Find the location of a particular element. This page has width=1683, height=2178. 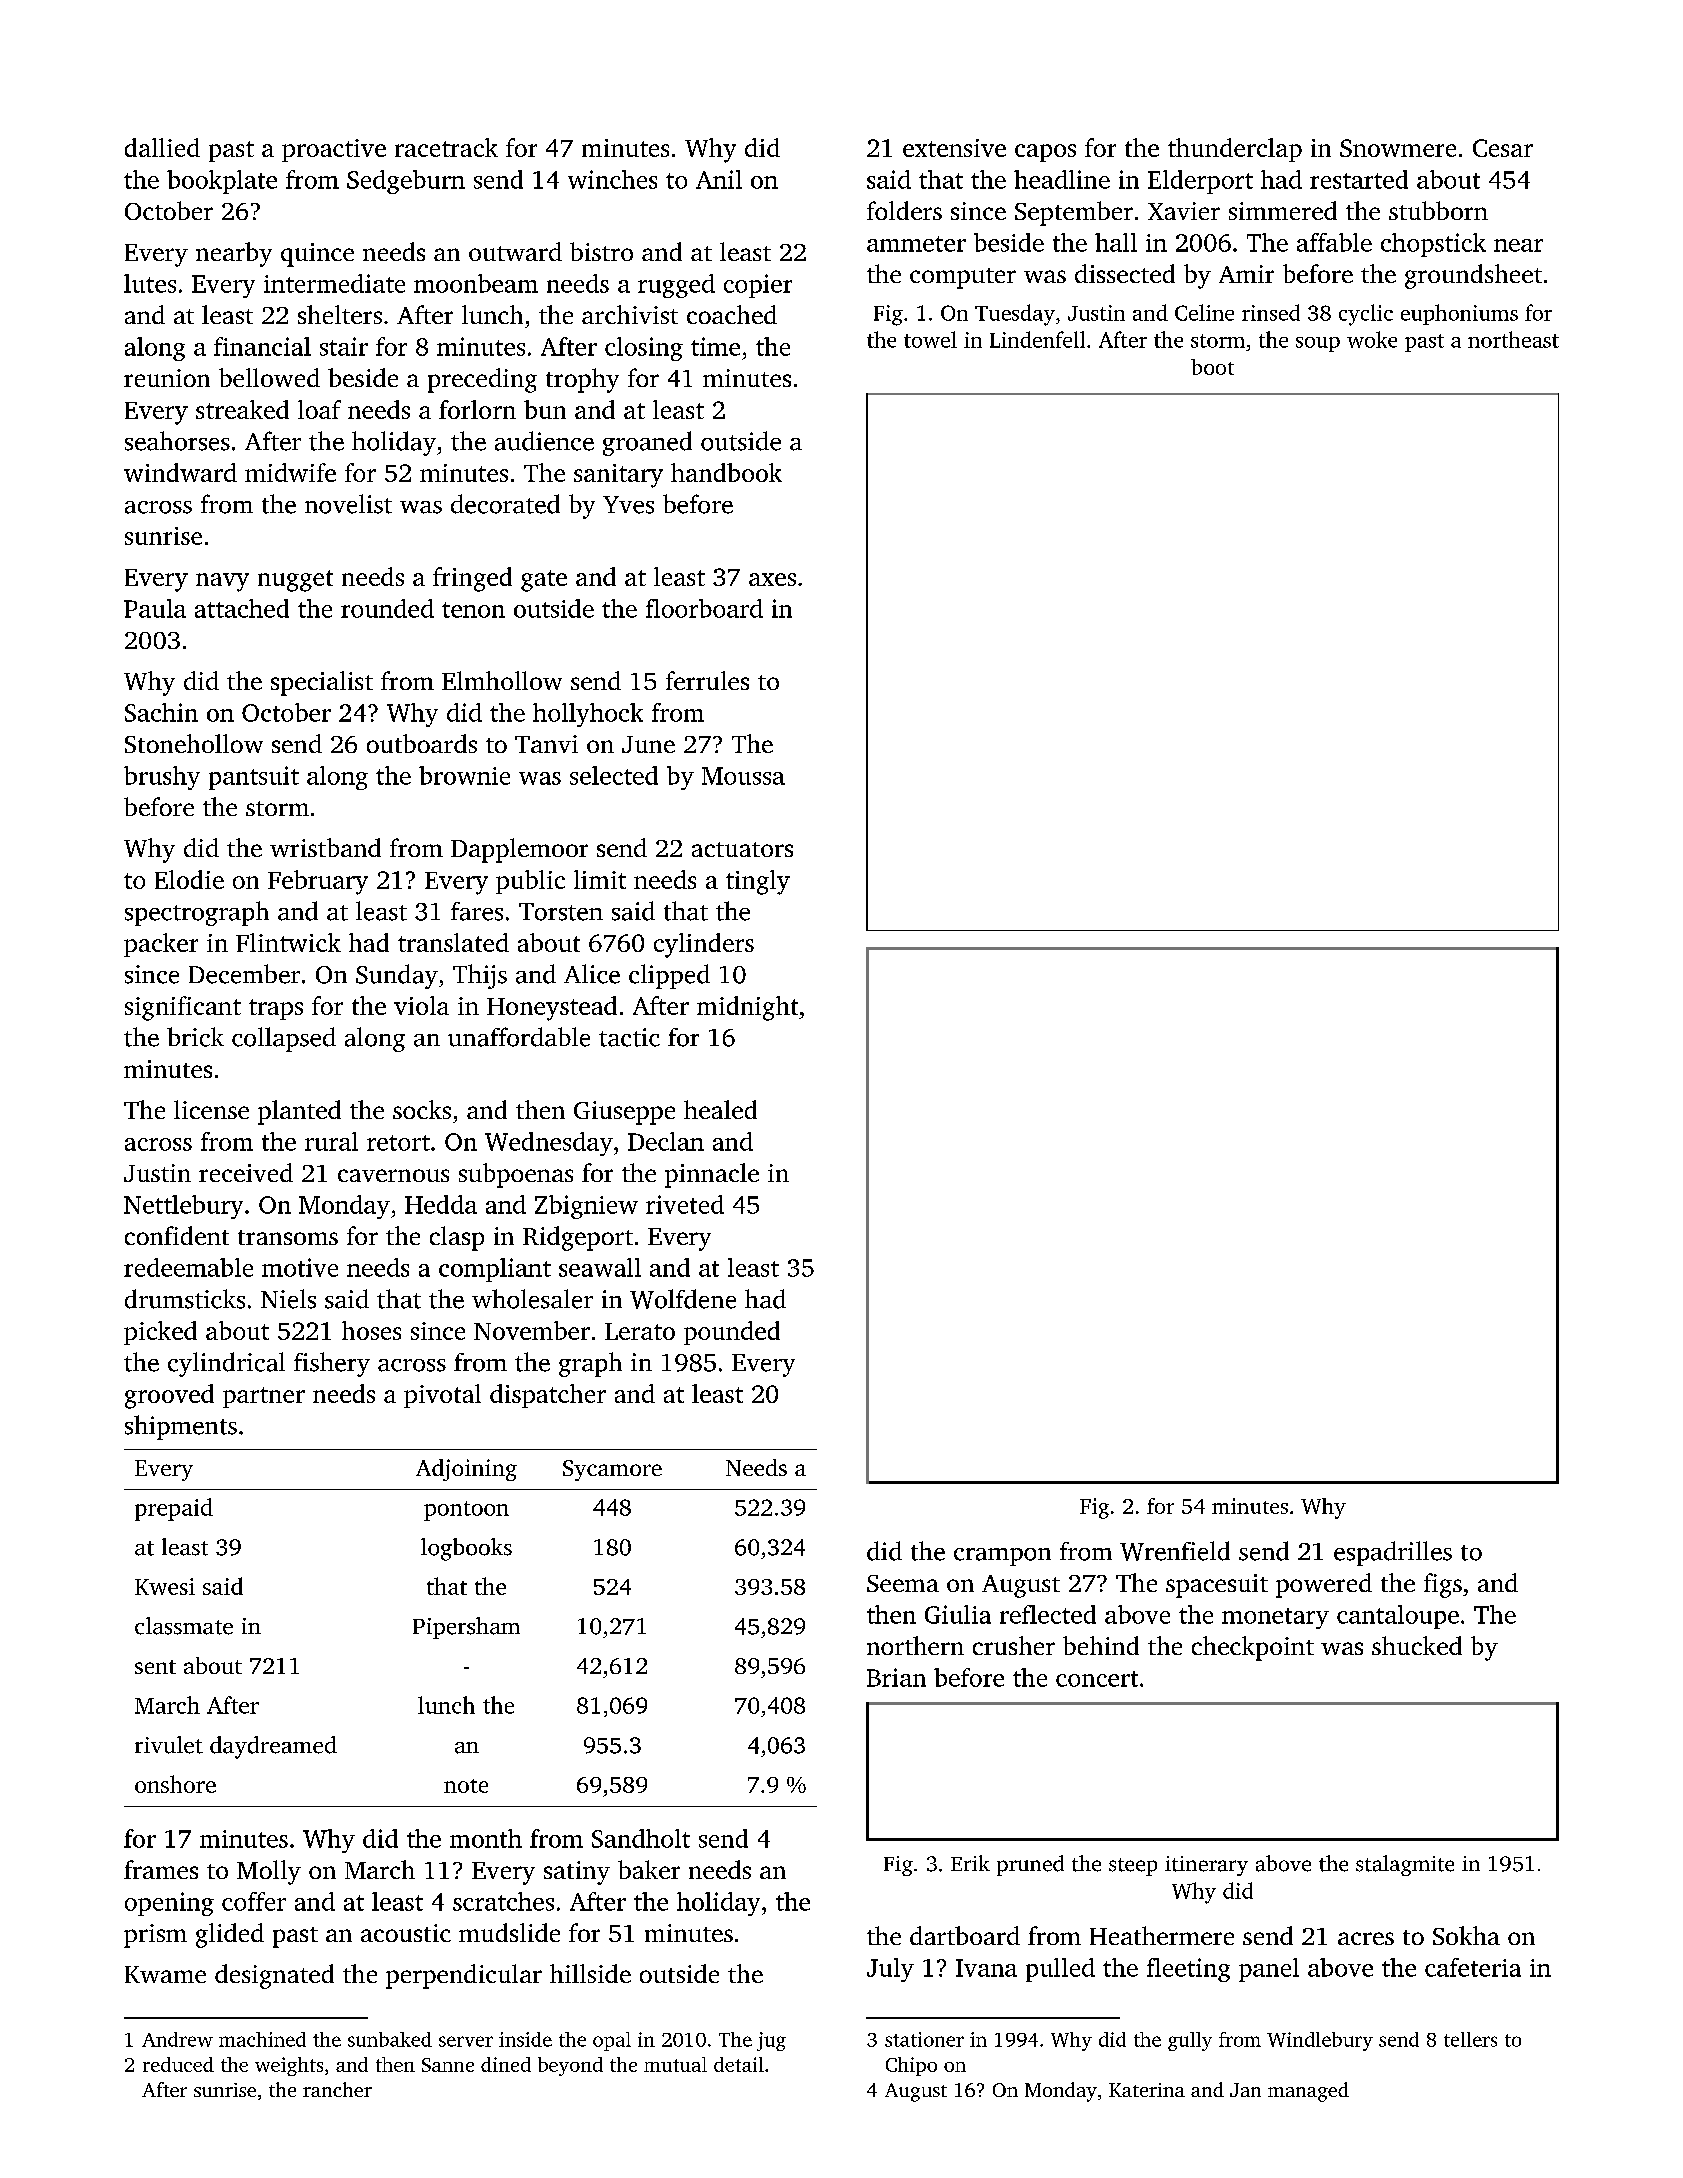

Giulia is located at coordinates (958, 1614).
